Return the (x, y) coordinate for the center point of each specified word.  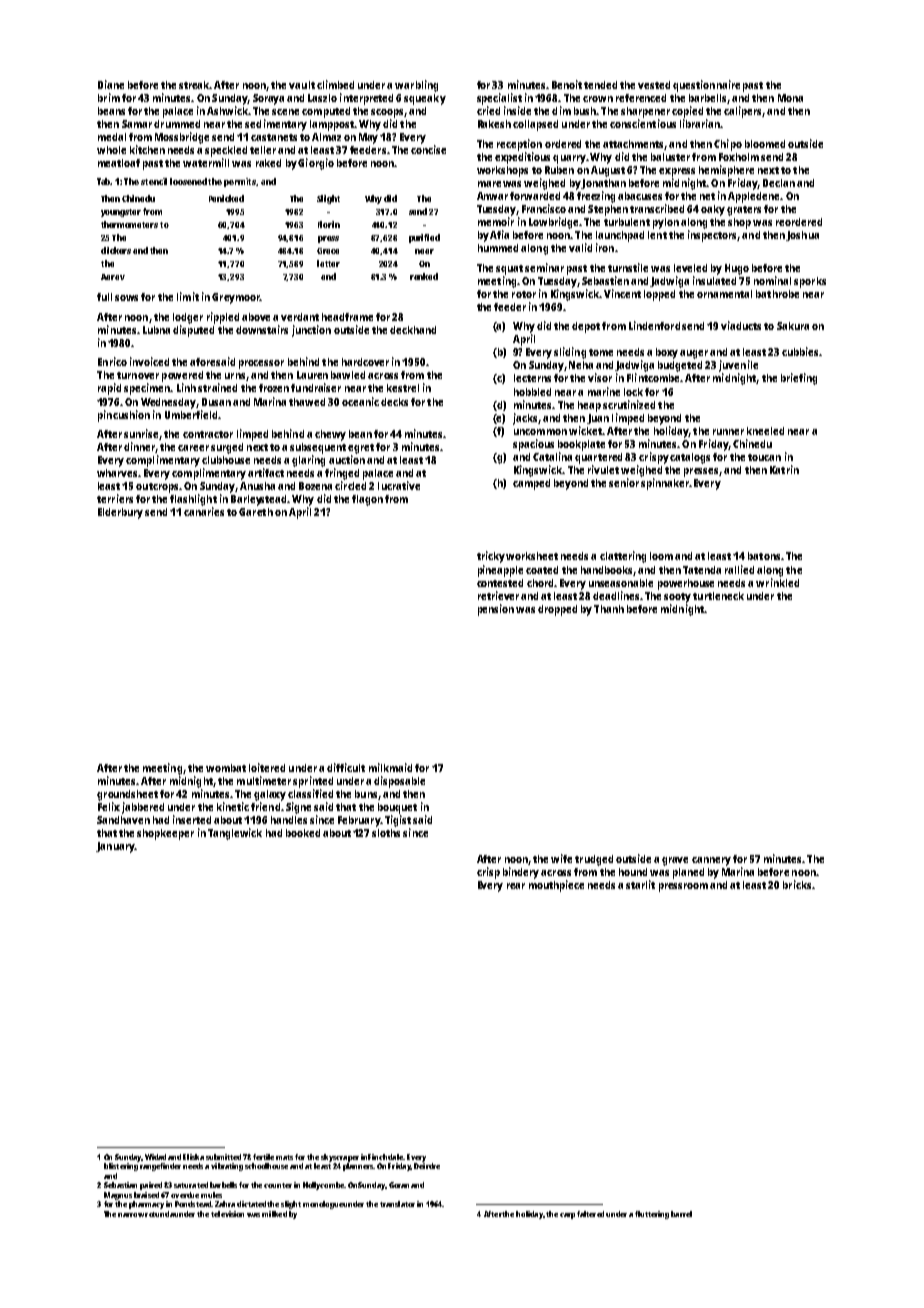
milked (274, 1214)
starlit (640, 884)
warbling (416, 86)
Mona (790, 98)
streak (194, 85)
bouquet (397, 808)
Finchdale (386, 1157)
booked (303, 833)
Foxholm (739, 157)
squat (509, 270)
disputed (193, 331)
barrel (681, 1214)
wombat (226, 768)
